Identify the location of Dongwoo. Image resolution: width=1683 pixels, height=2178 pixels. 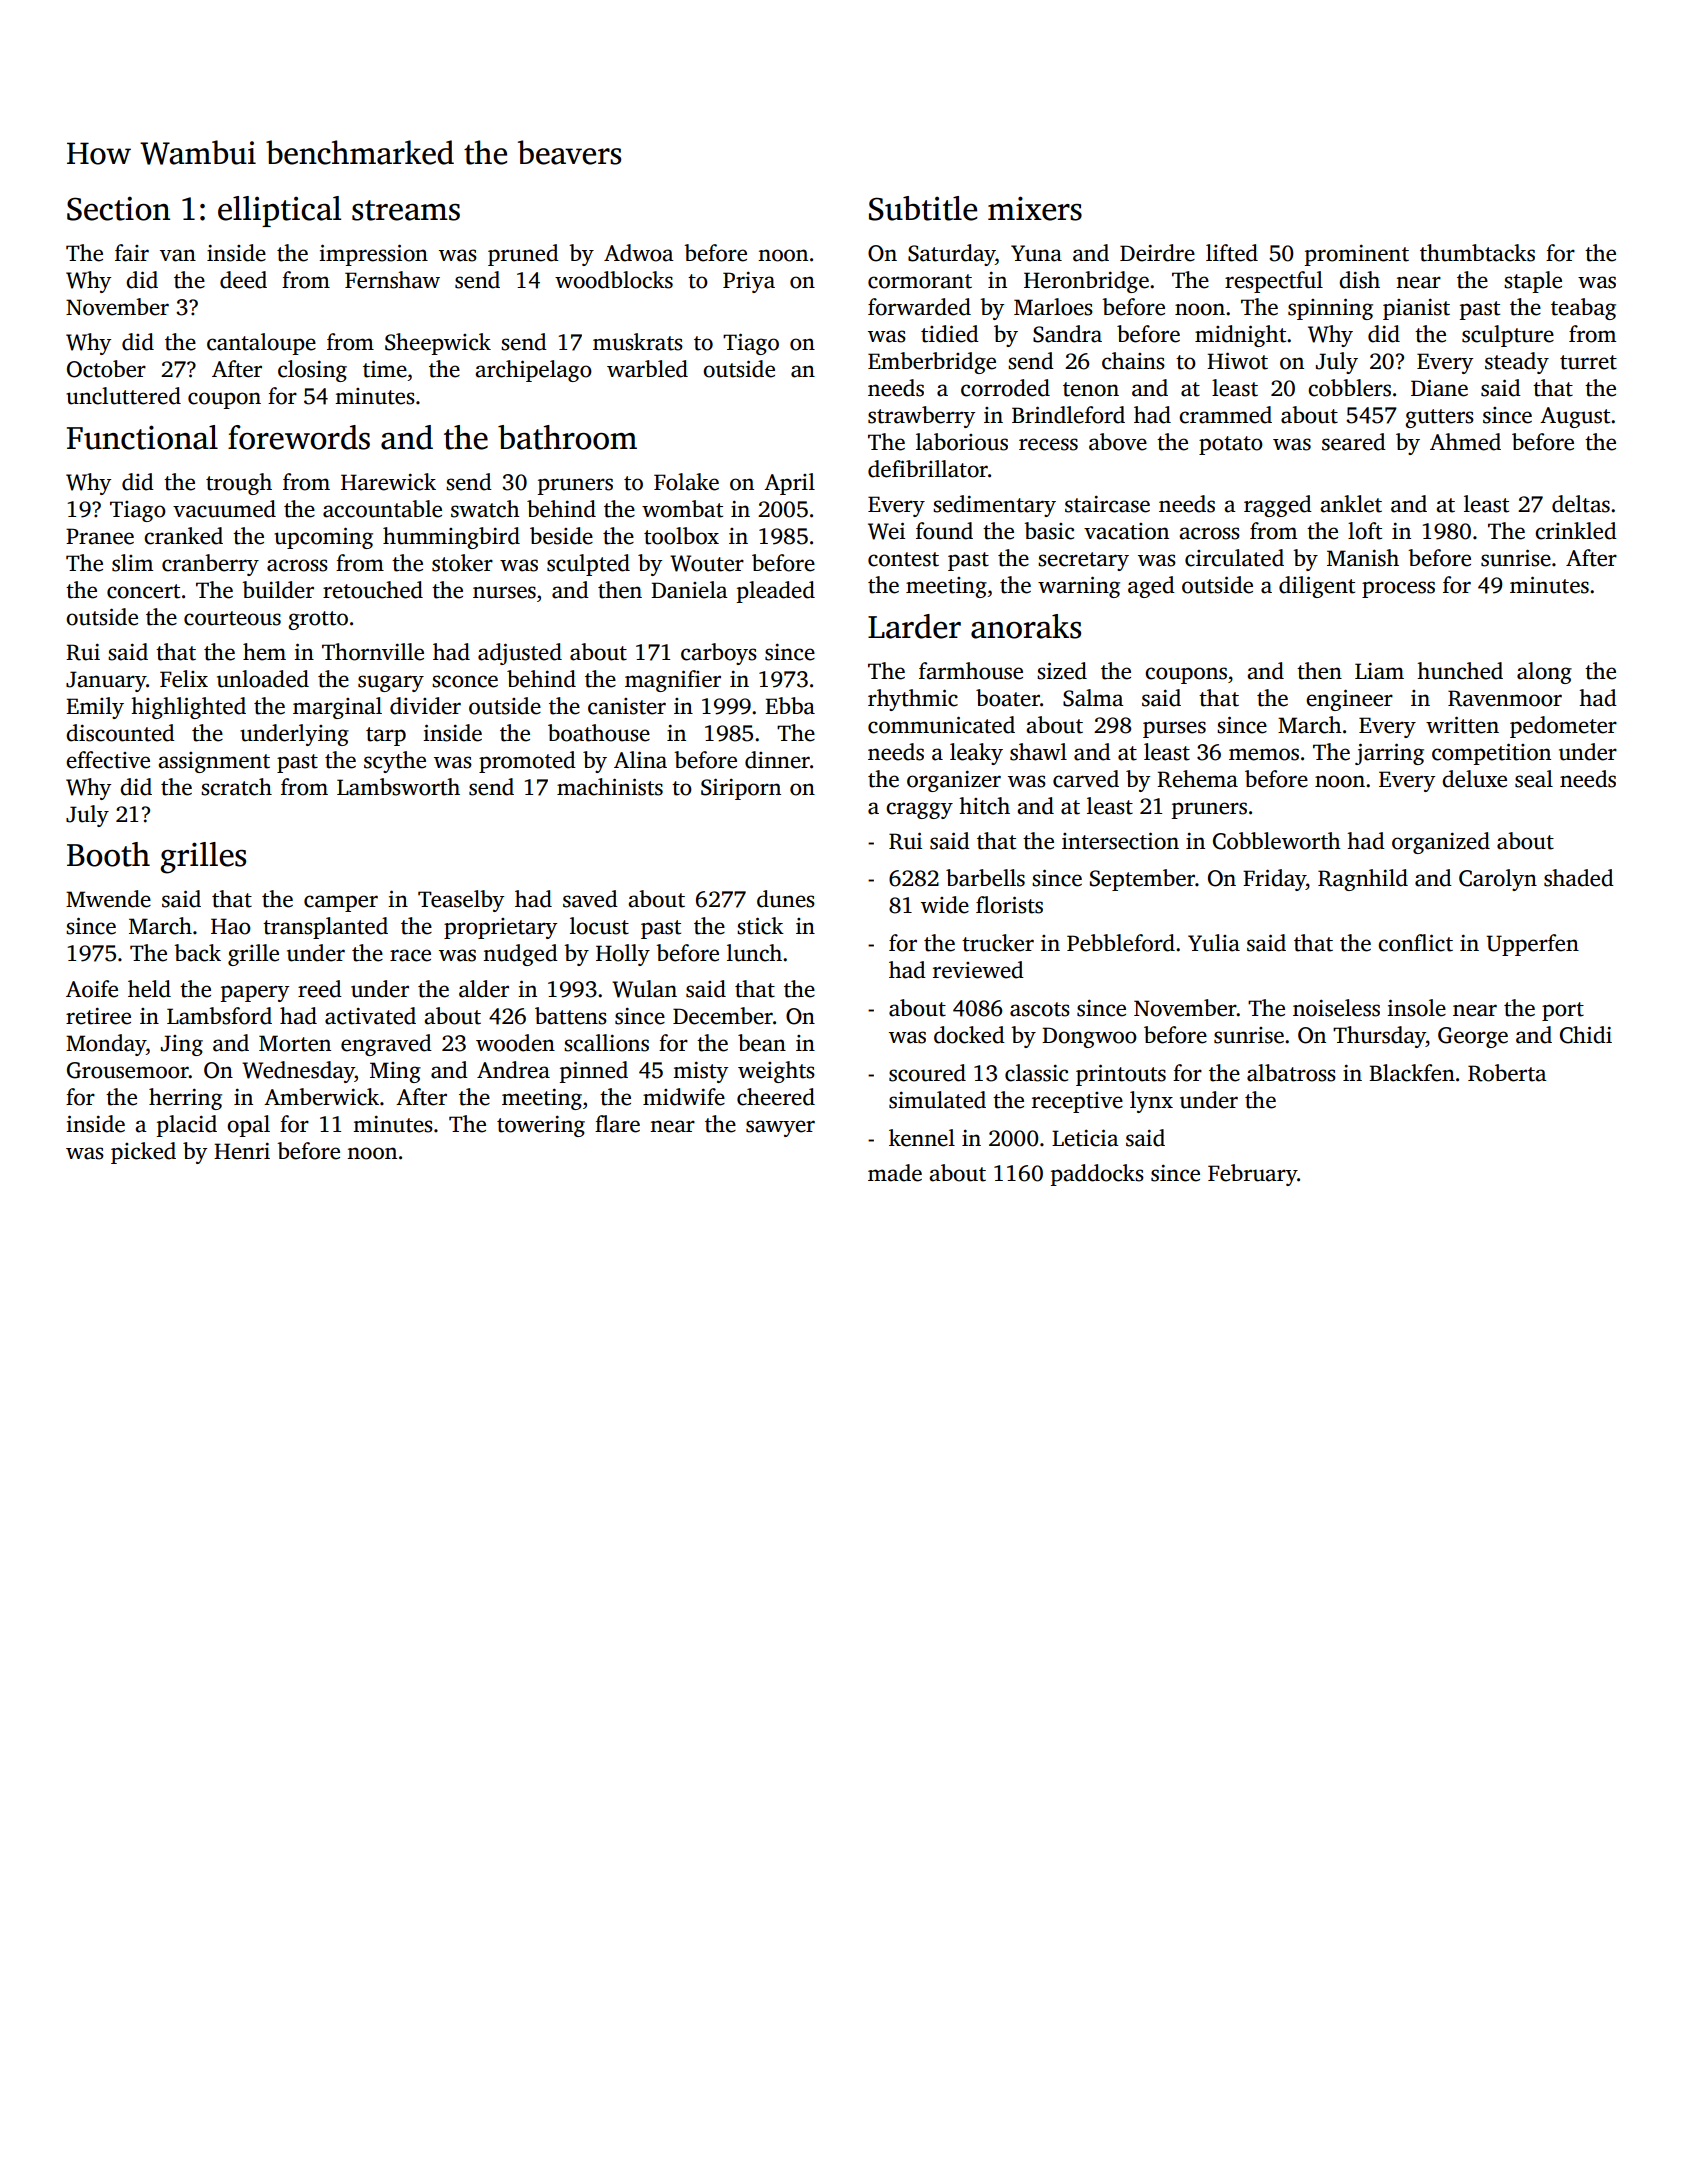
(1089, 1037).
